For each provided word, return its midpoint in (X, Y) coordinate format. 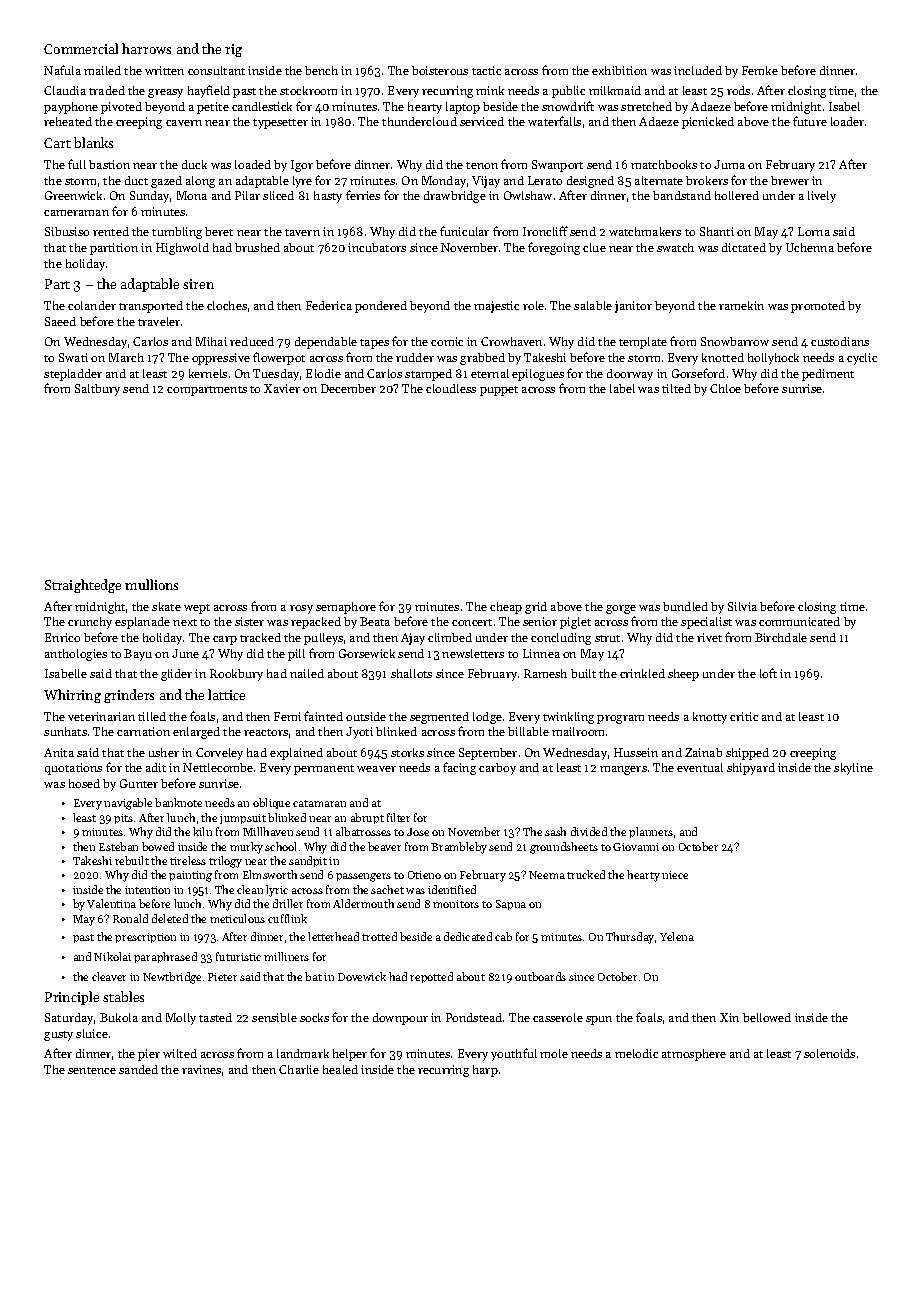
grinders (129, 696)
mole (554, 1053)
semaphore (346, 608)
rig (233, 50)
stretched (646, 106)
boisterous (440, 70)
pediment (828, 375)
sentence (92, 1070)
